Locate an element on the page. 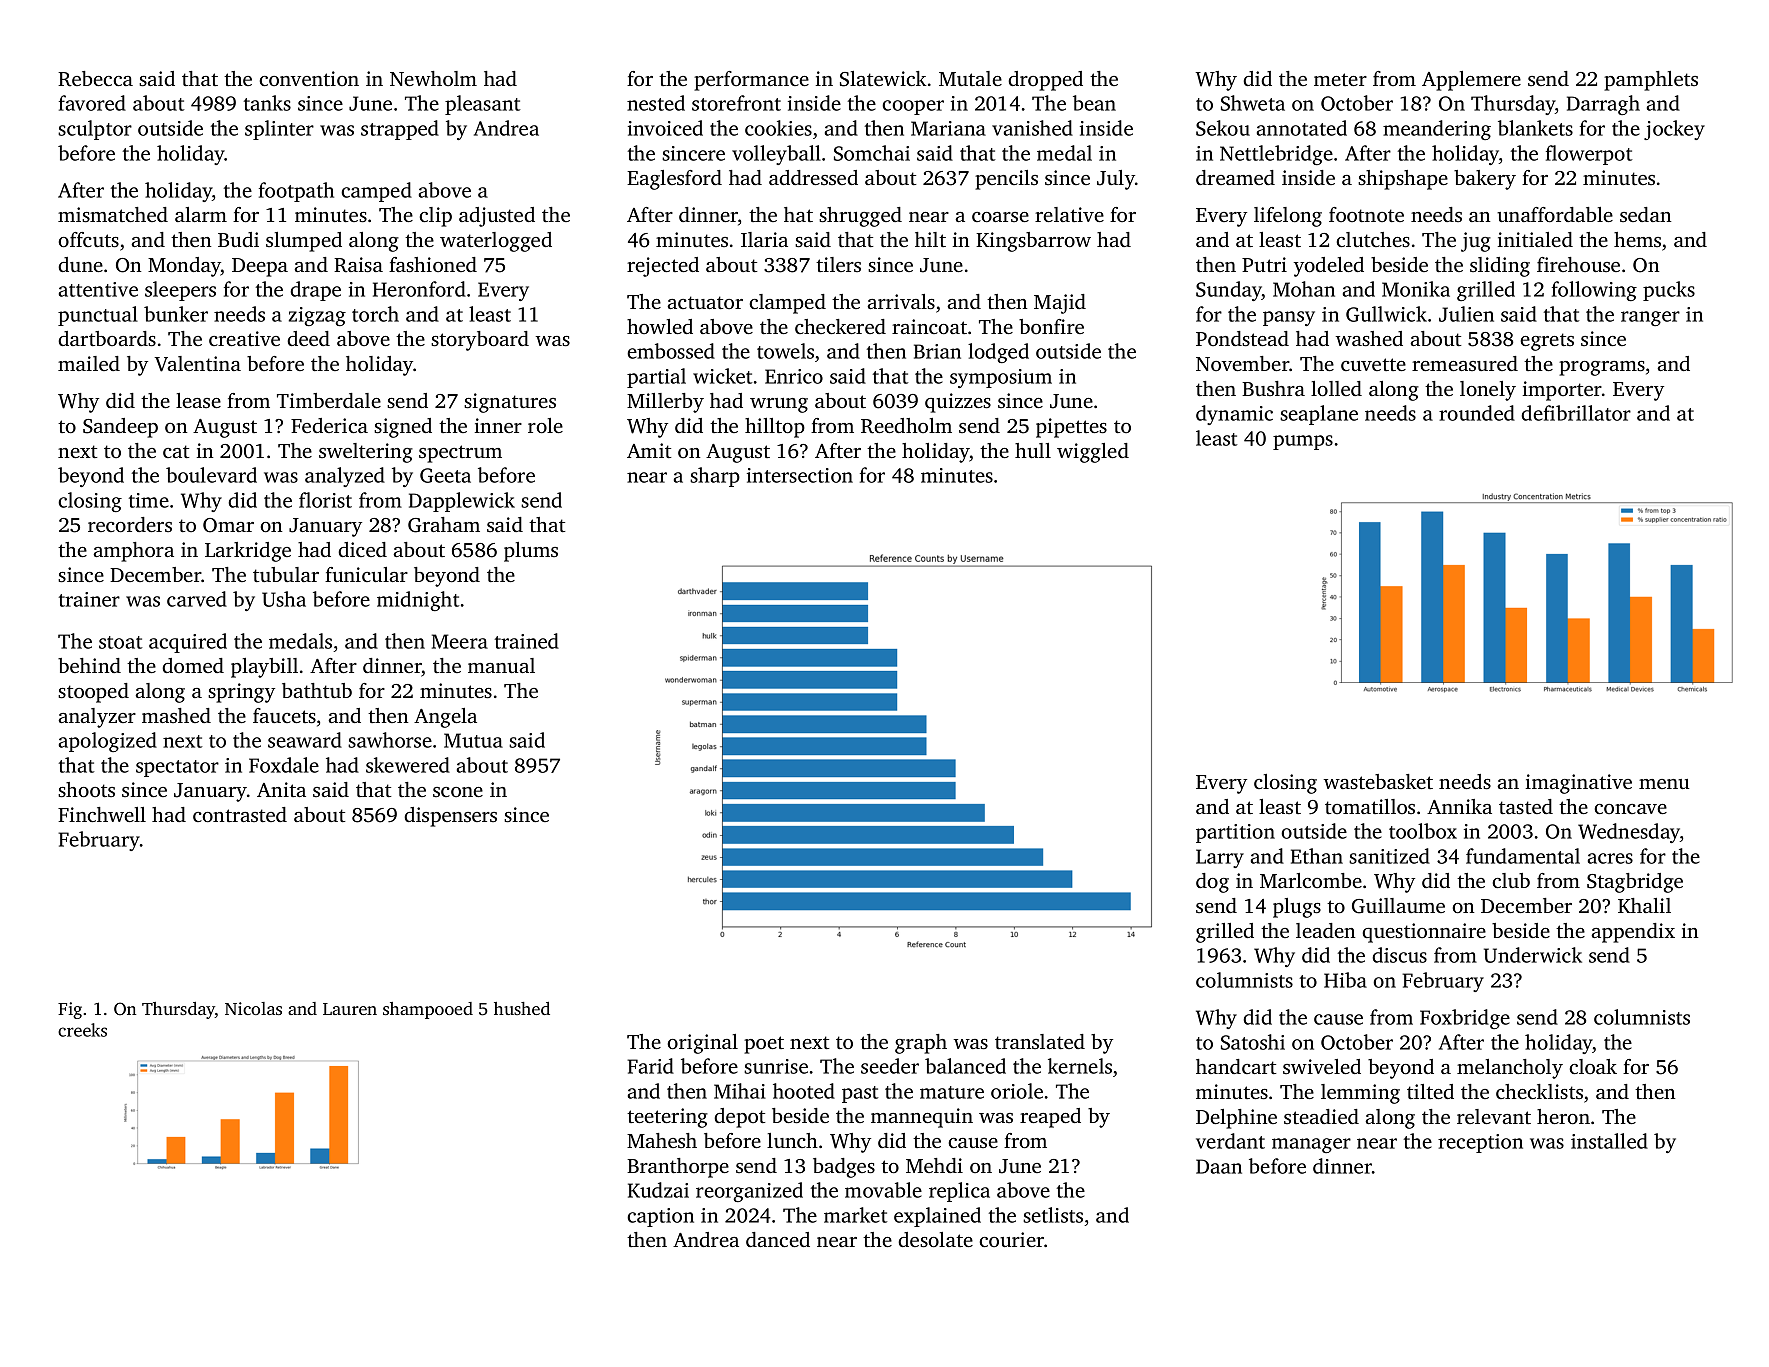 Image resolution: width=1769 pixels, height=1367 pixels. trainer is located at coordinates (89, 599).
